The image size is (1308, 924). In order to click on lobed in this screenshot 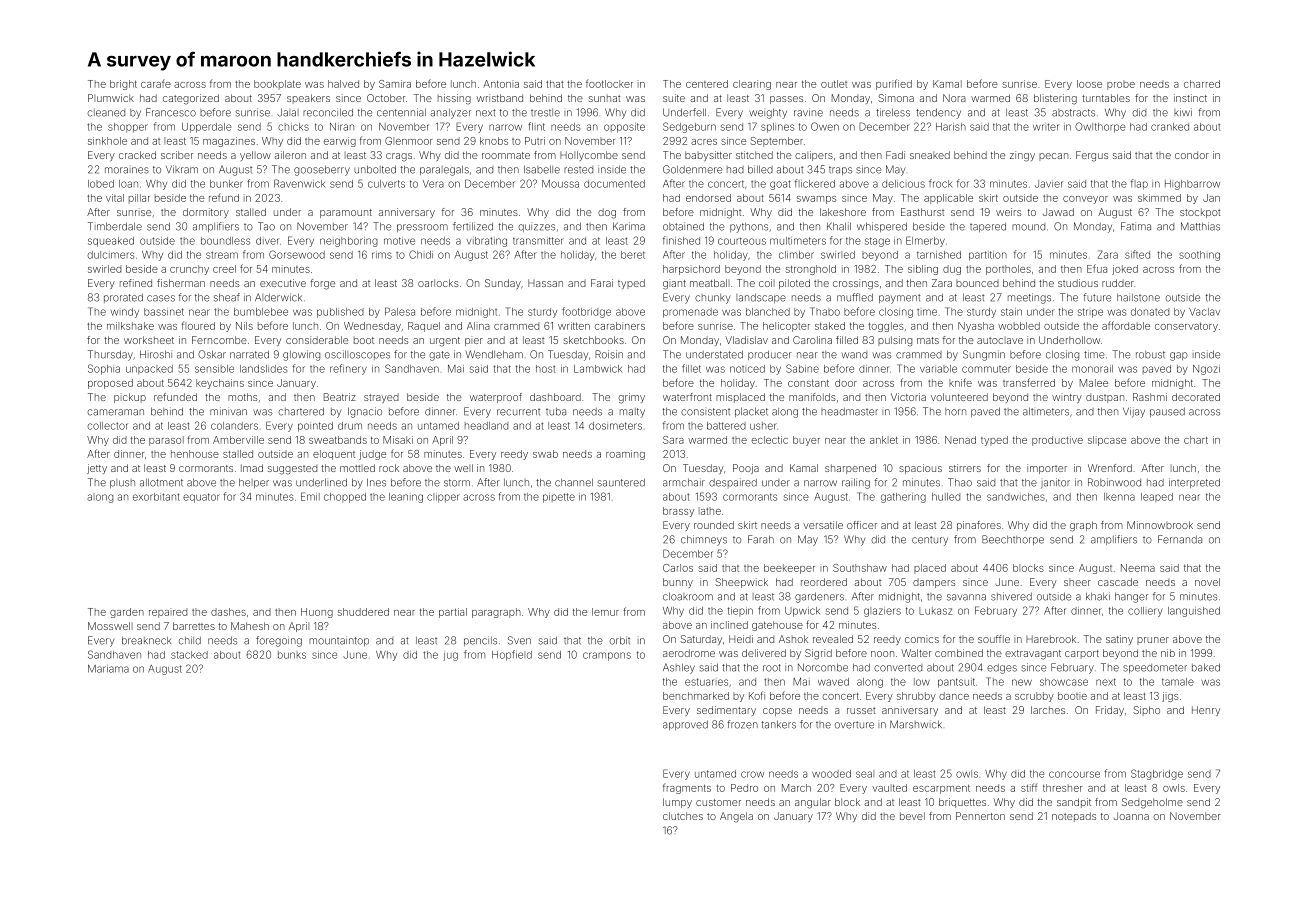, I will do `click(101, 184)`.
